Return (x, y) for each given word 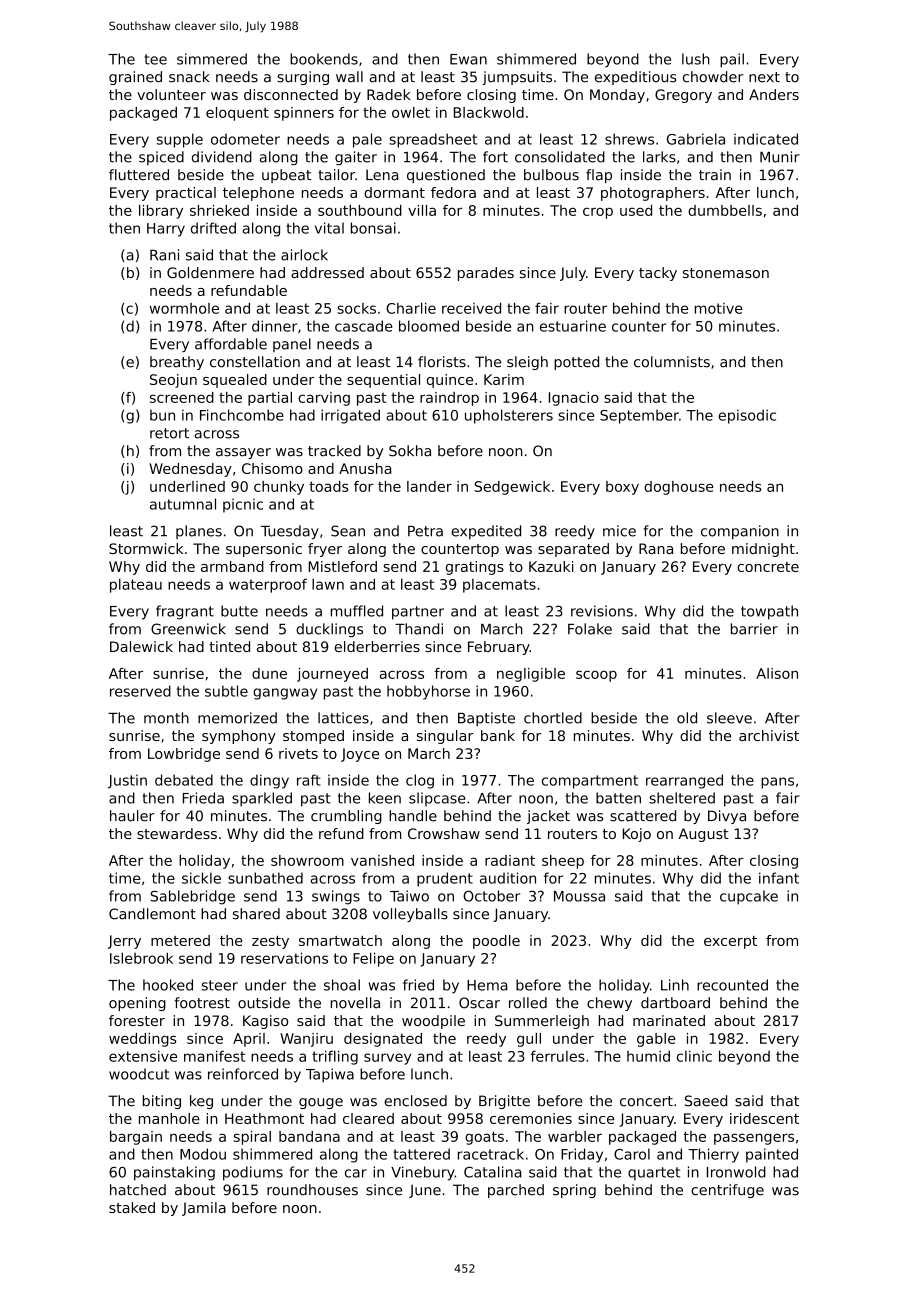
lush (696, 59)
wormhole (184, 308)
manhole (169, 1118)
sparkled (262, 799)
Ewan (468, 59)
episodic (747, 416)
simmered (212, 59)
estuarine (573, 326)
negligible (531, 675)
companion (740, 532)
